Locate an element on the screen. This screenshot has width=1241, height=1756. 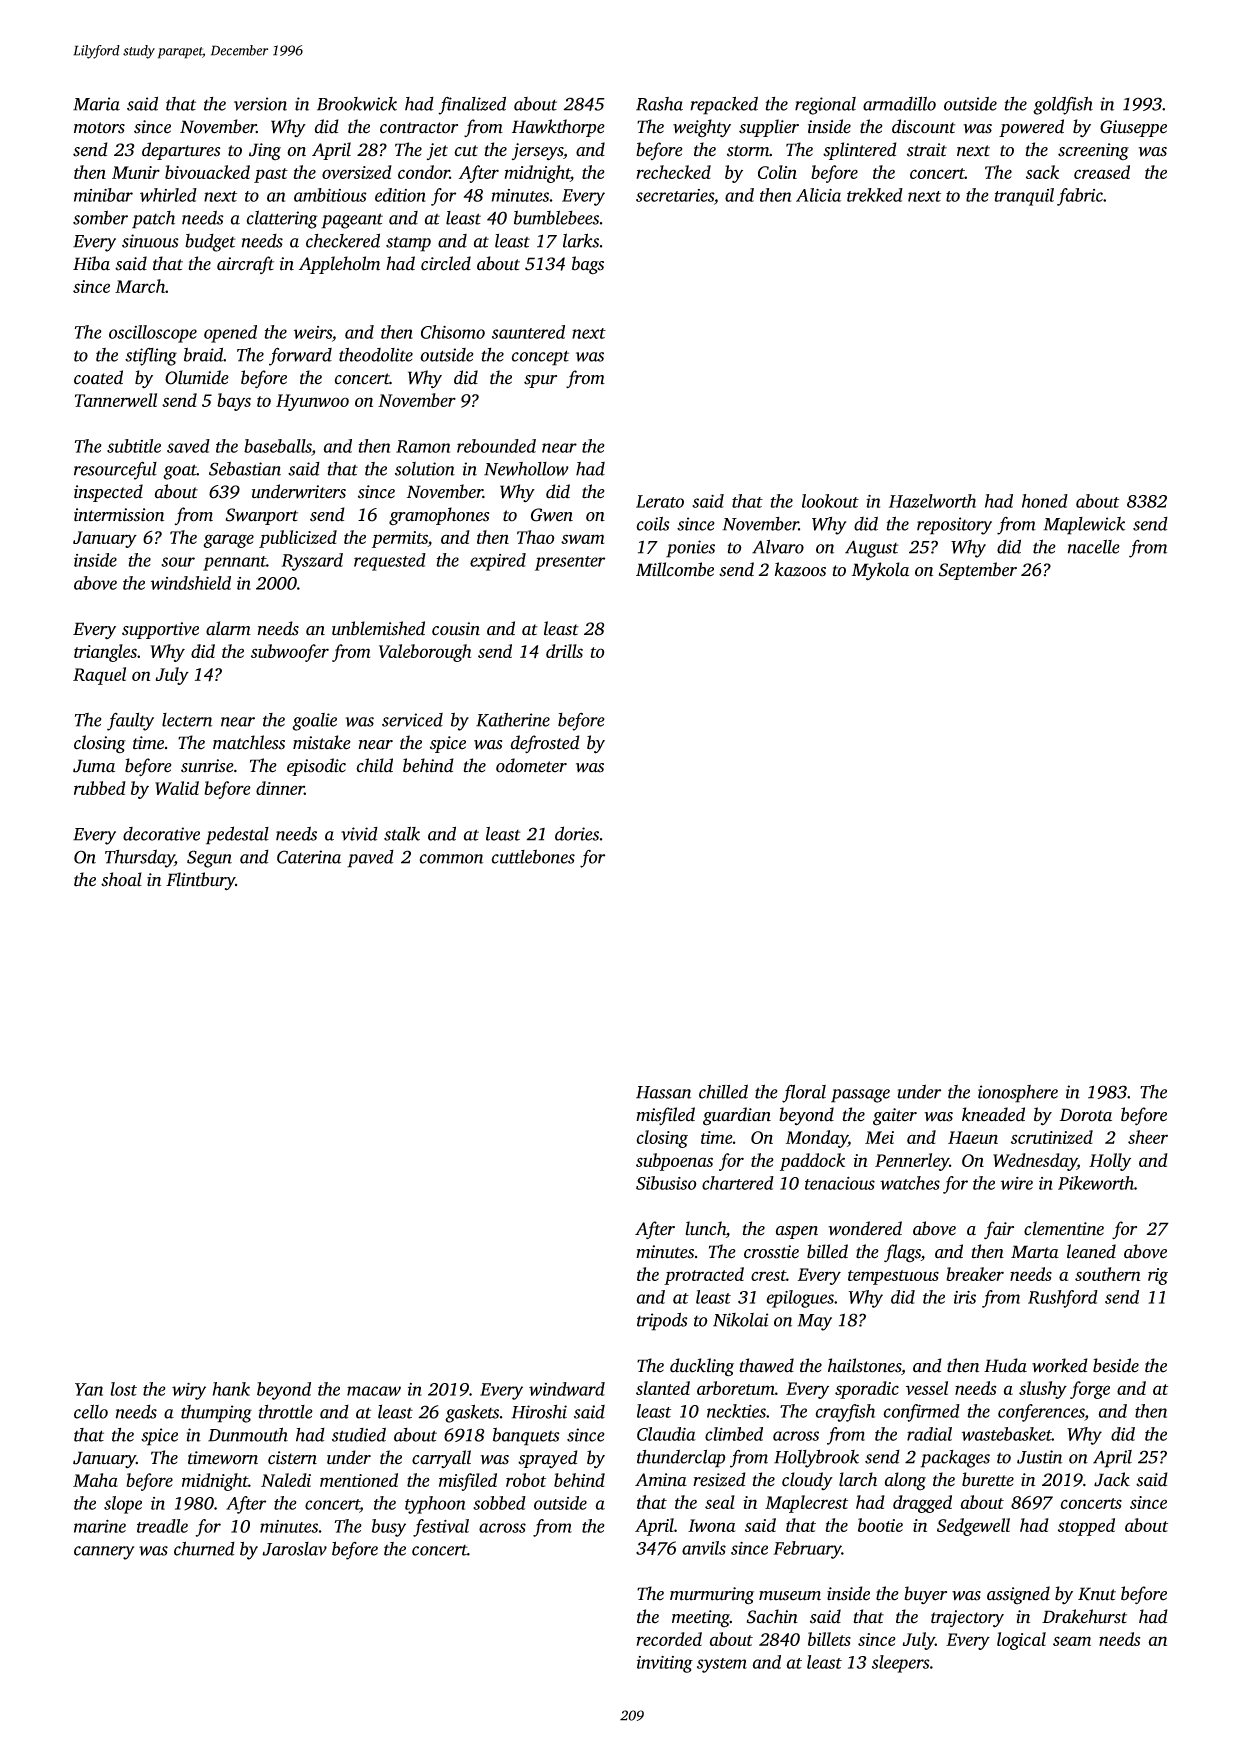
Hassan is located at coordinates (663, 1092).
